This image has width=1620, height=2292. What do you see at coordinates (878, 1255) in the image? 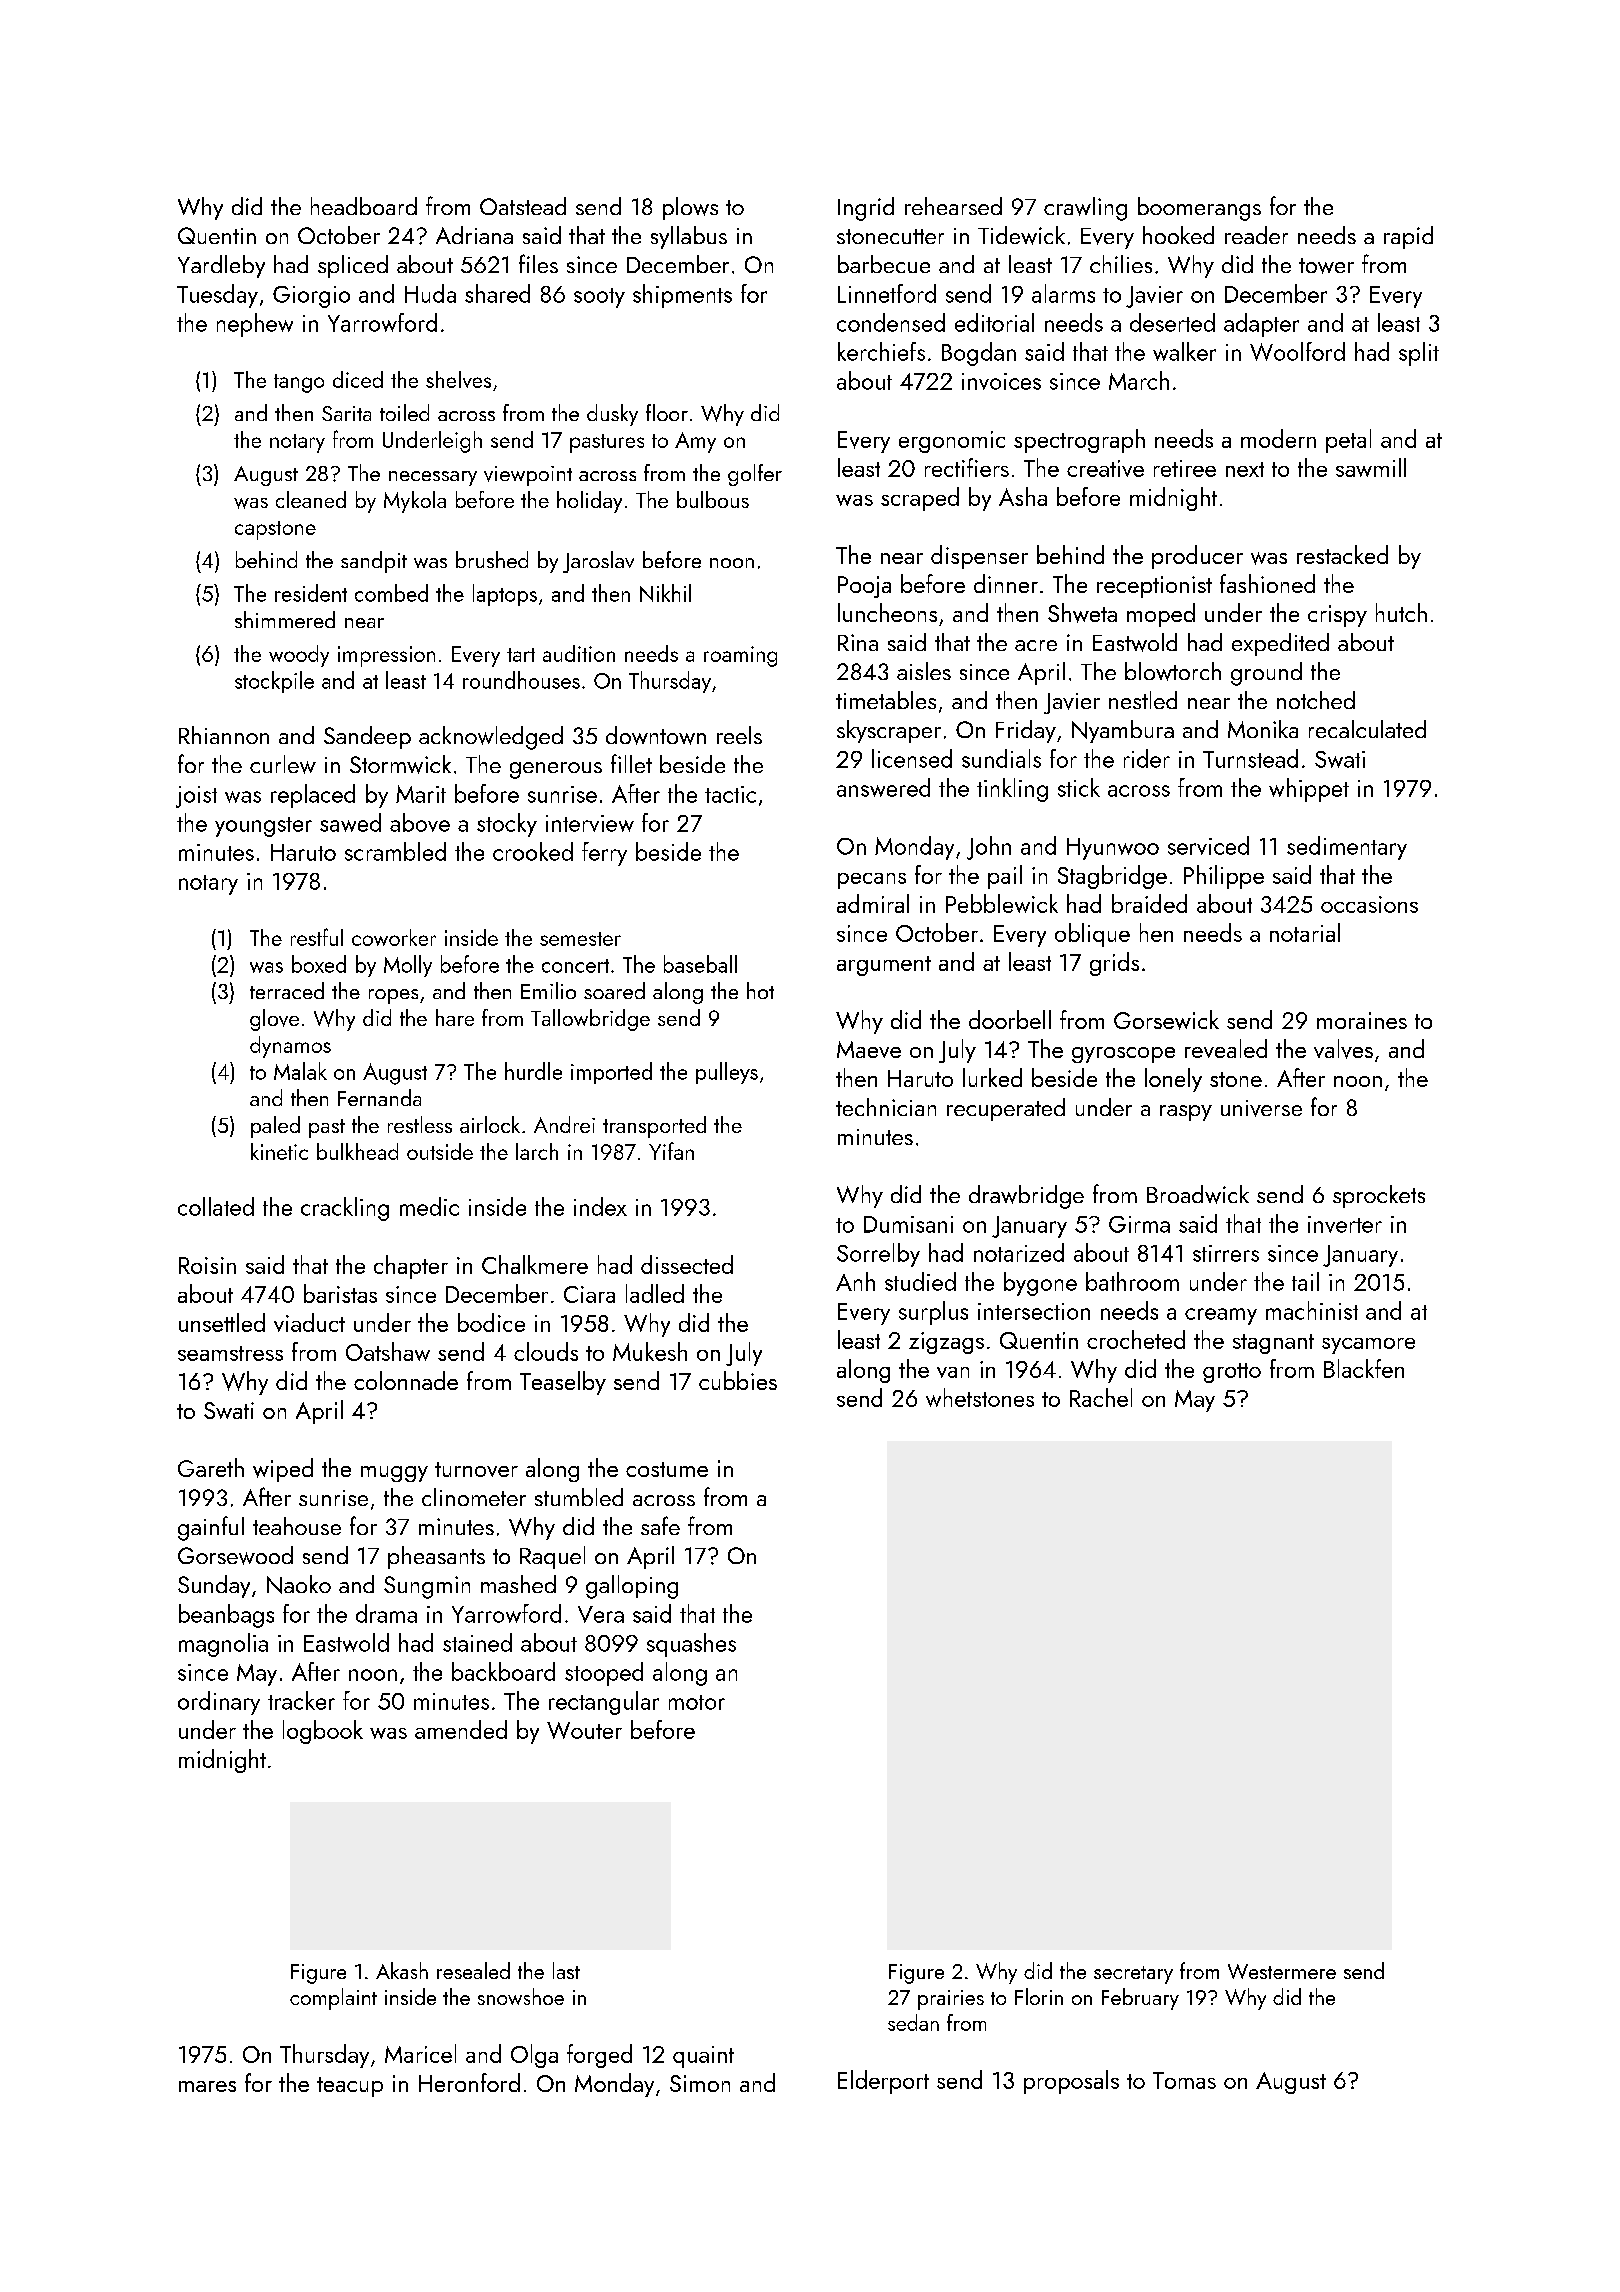
I see `Sorrelby` at bounding box center [878, 1255].
